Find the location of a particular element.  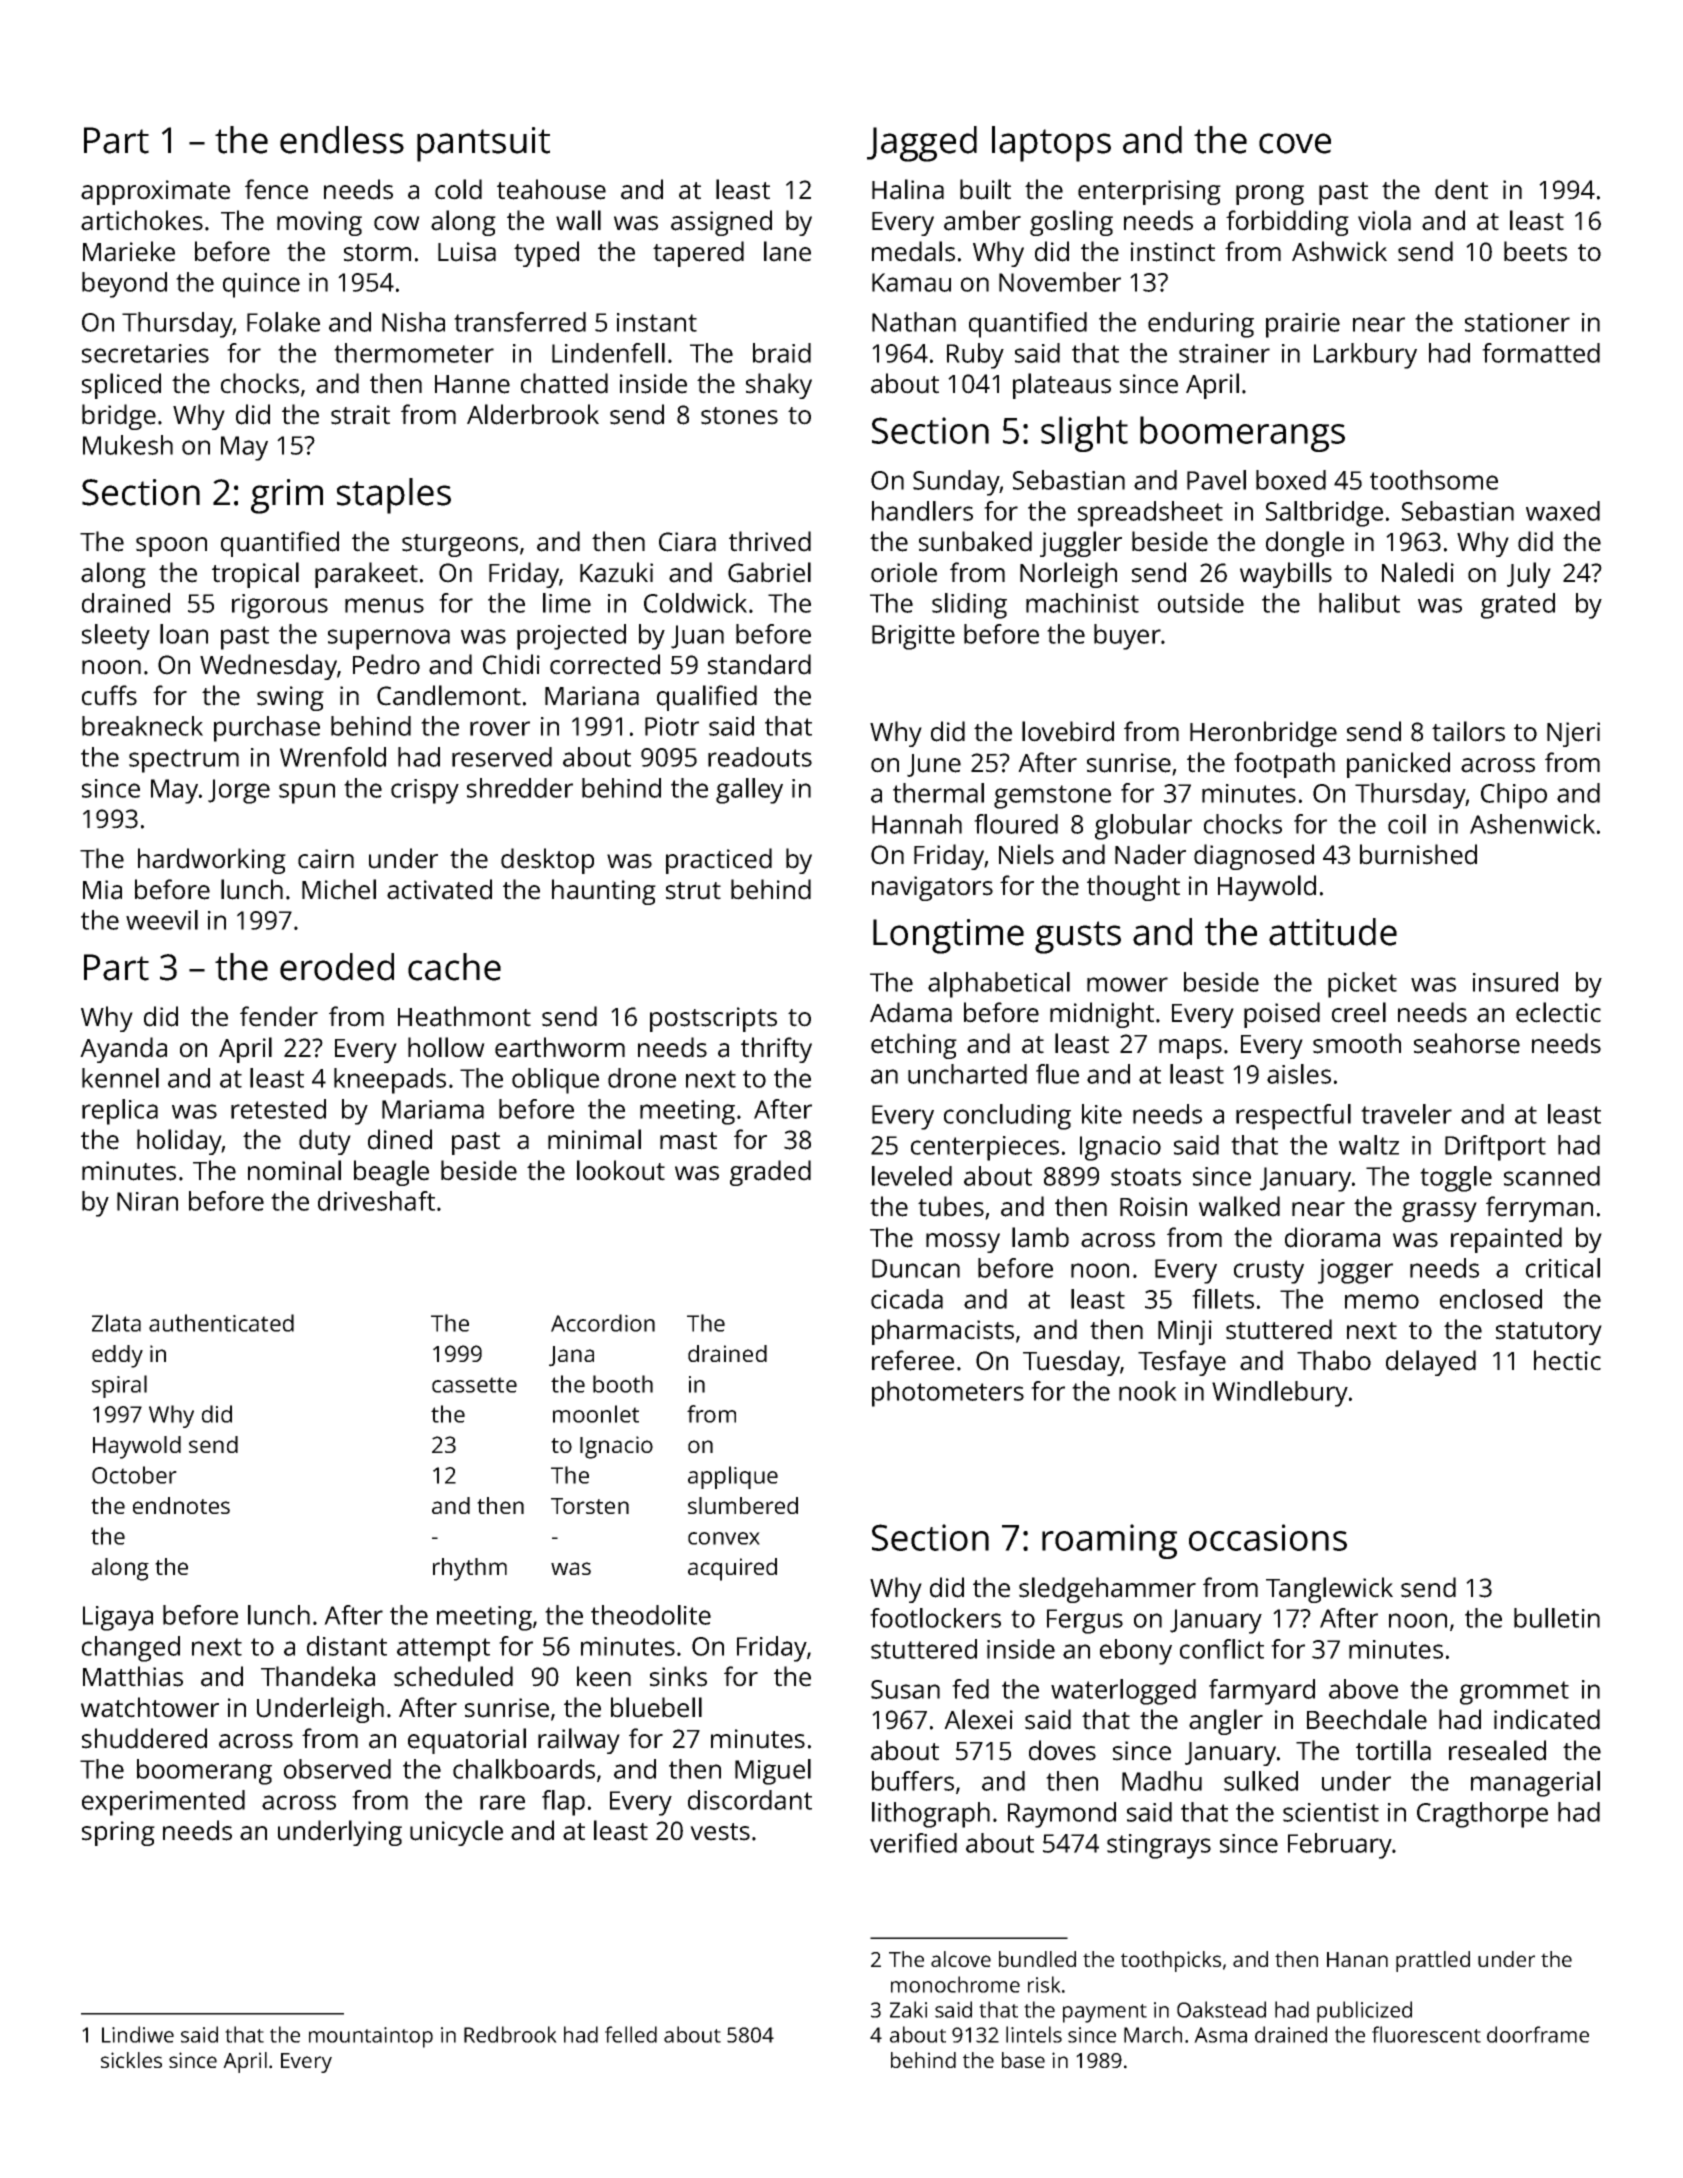

Asma is located at coordinates (1220, 2035).
